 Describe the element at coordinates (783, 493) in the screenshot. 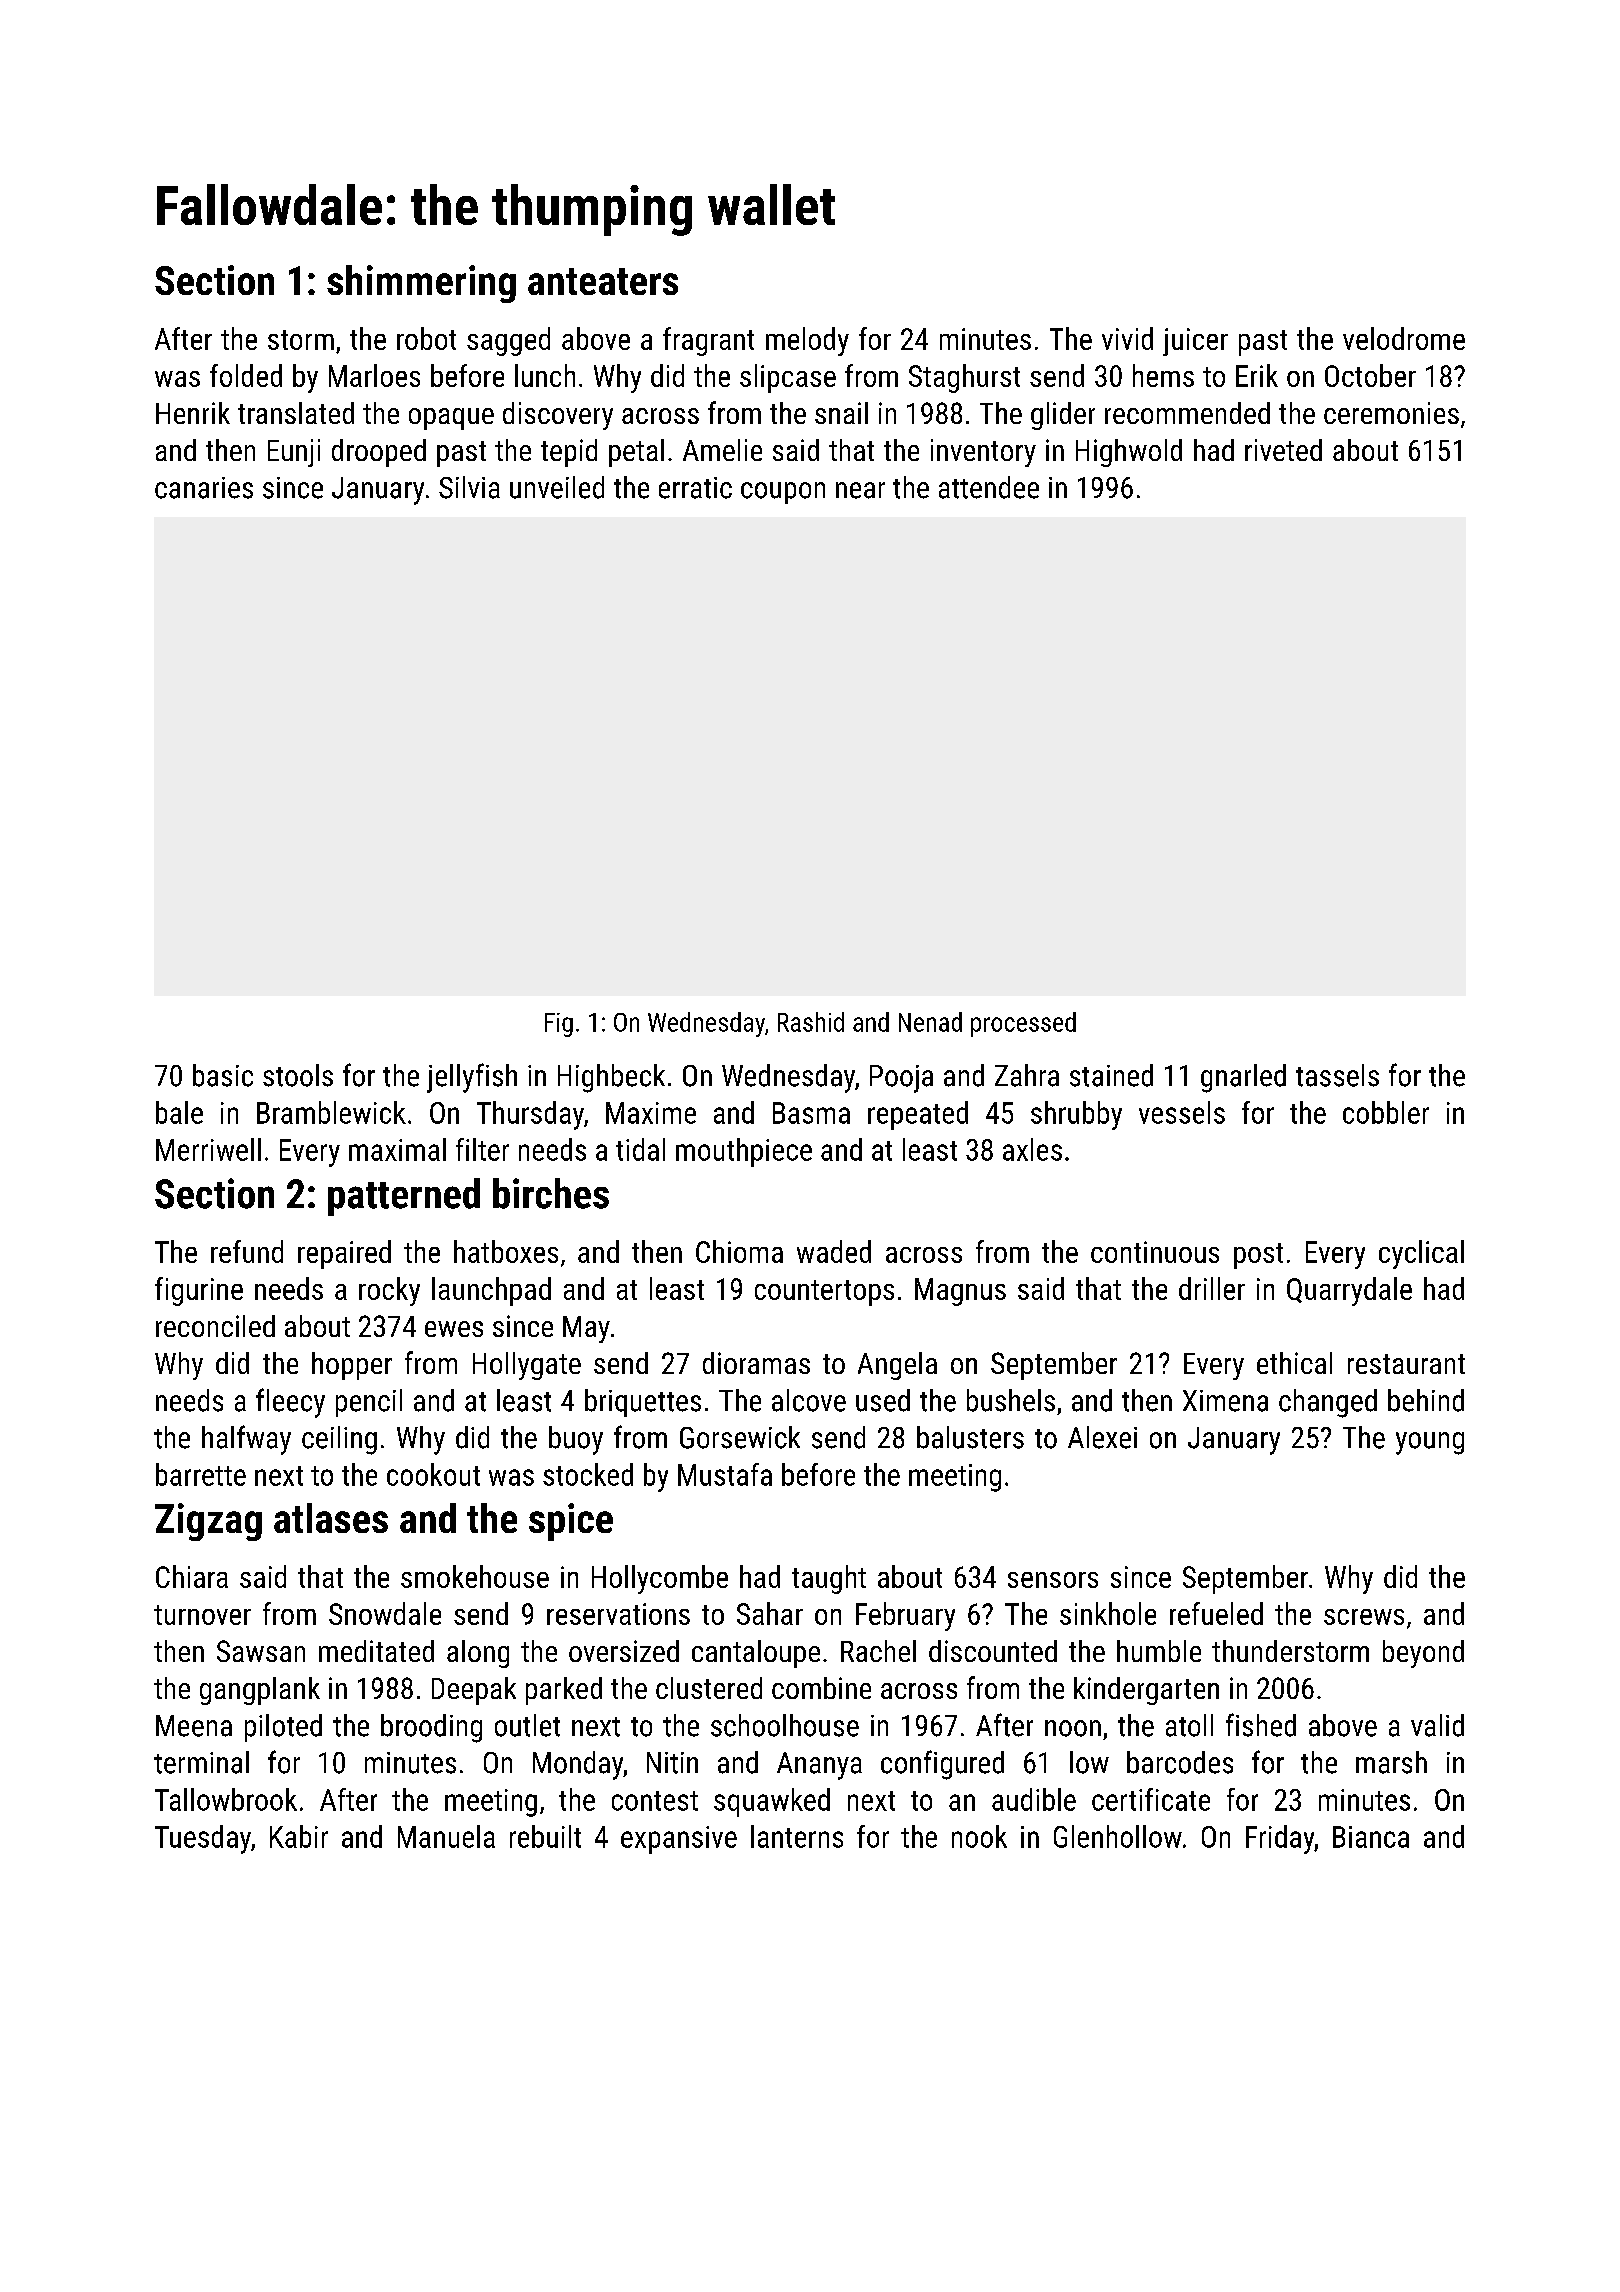

I see `coupon` at that location.
